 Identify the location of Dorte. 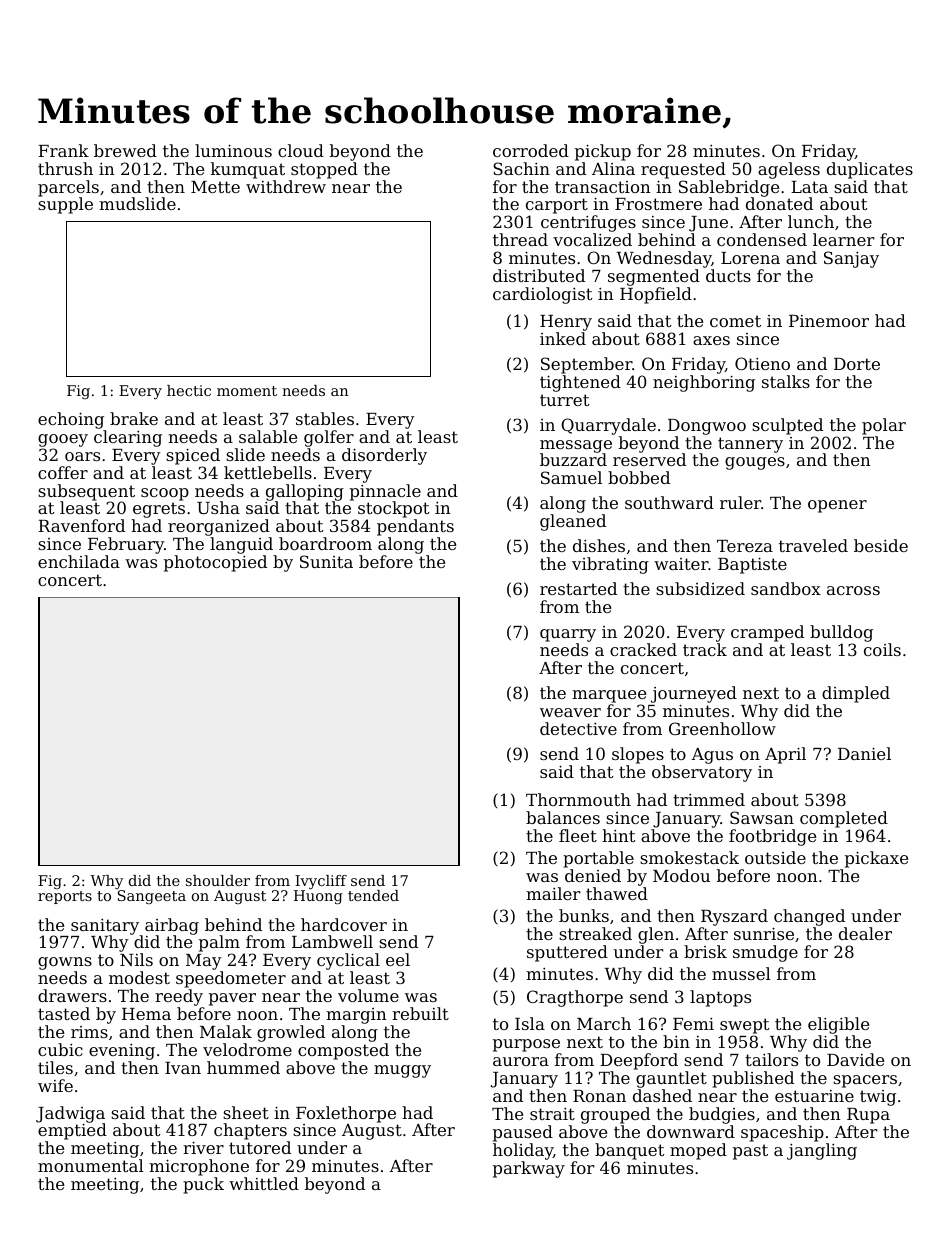
(857, 364).
